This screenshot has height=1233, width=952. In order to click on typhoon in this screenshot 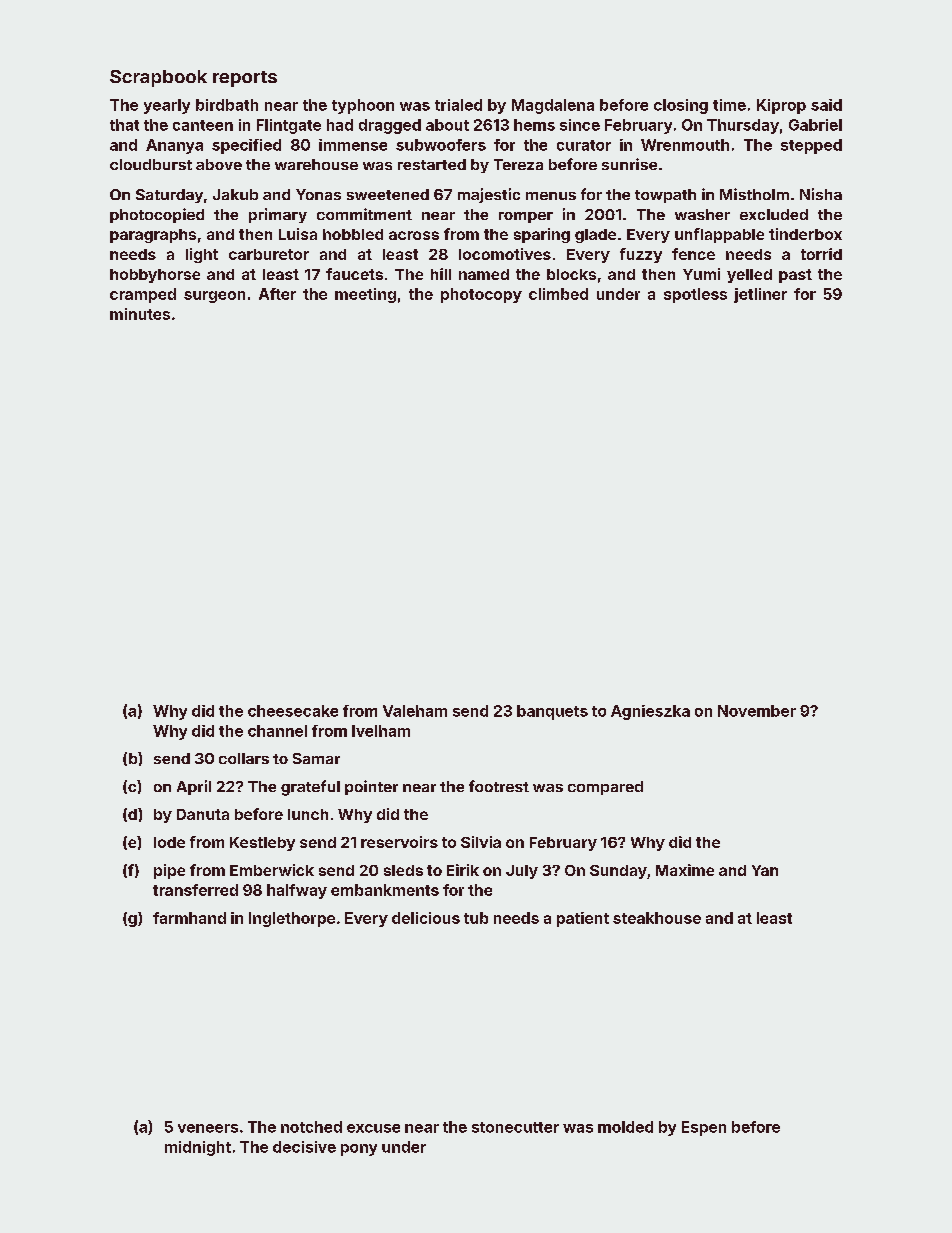, I will do `click(363, 106)`.
